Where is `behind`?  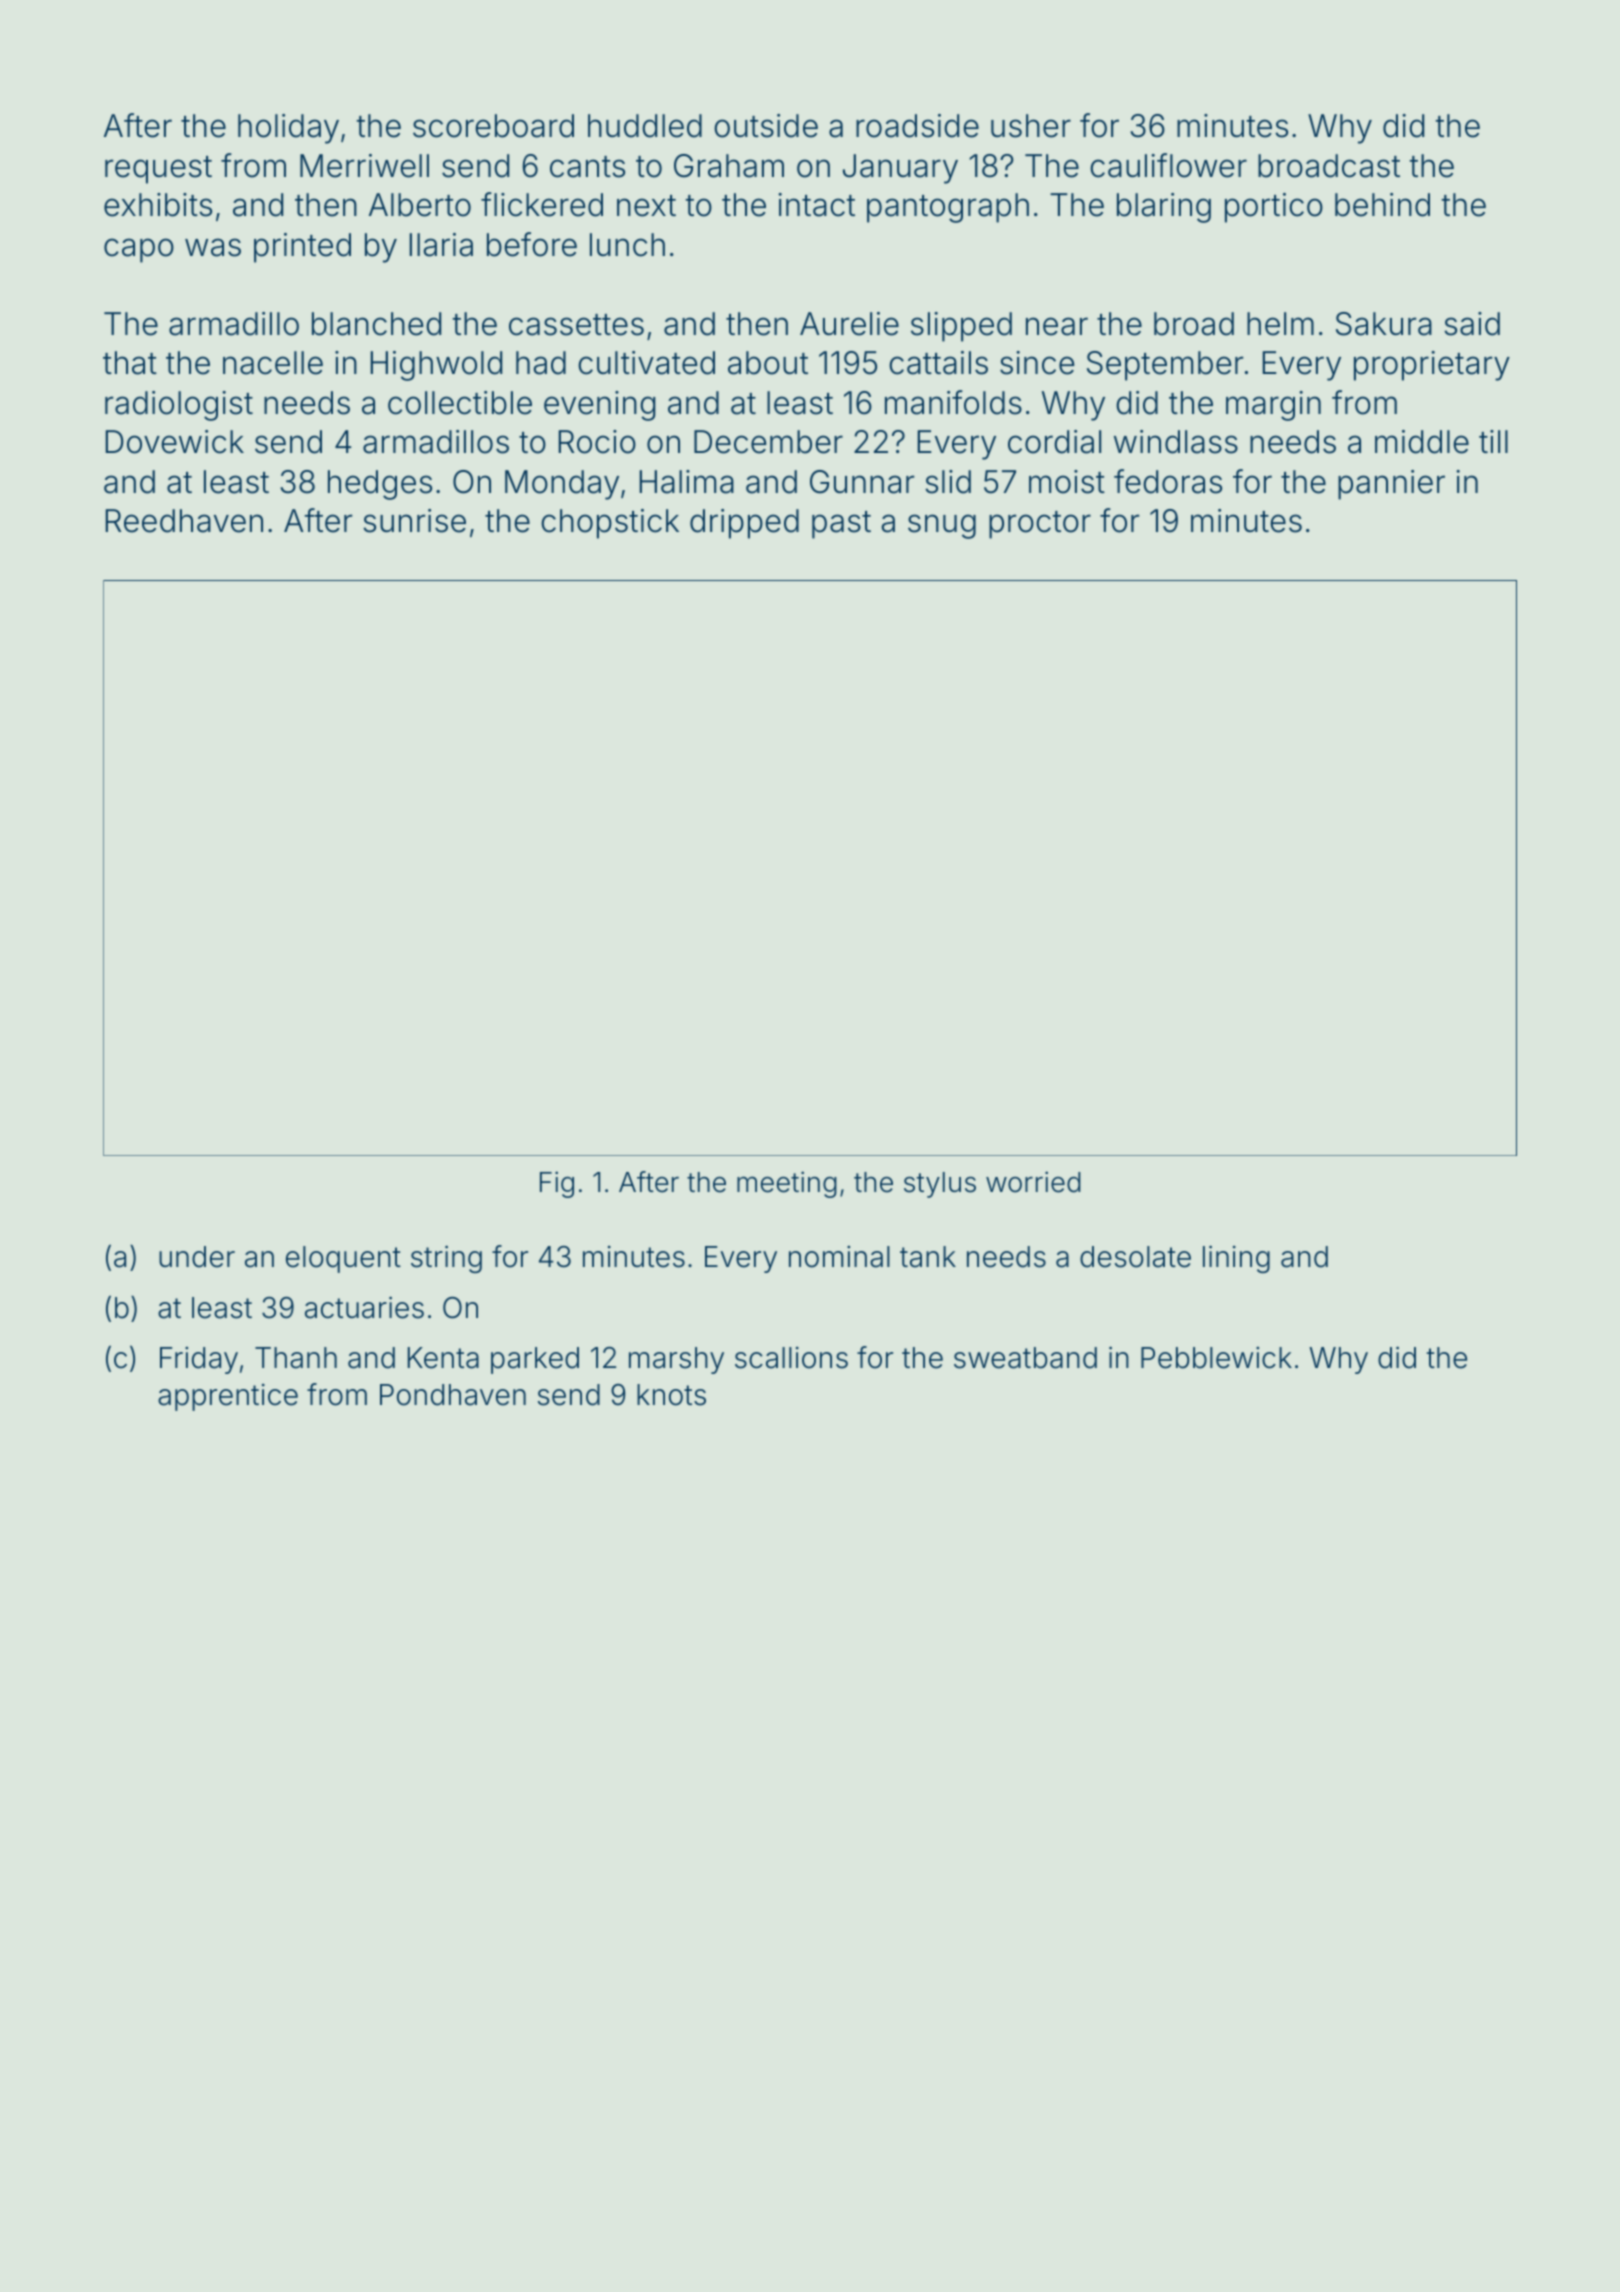 behind is located at coordinates (1382, 205).
